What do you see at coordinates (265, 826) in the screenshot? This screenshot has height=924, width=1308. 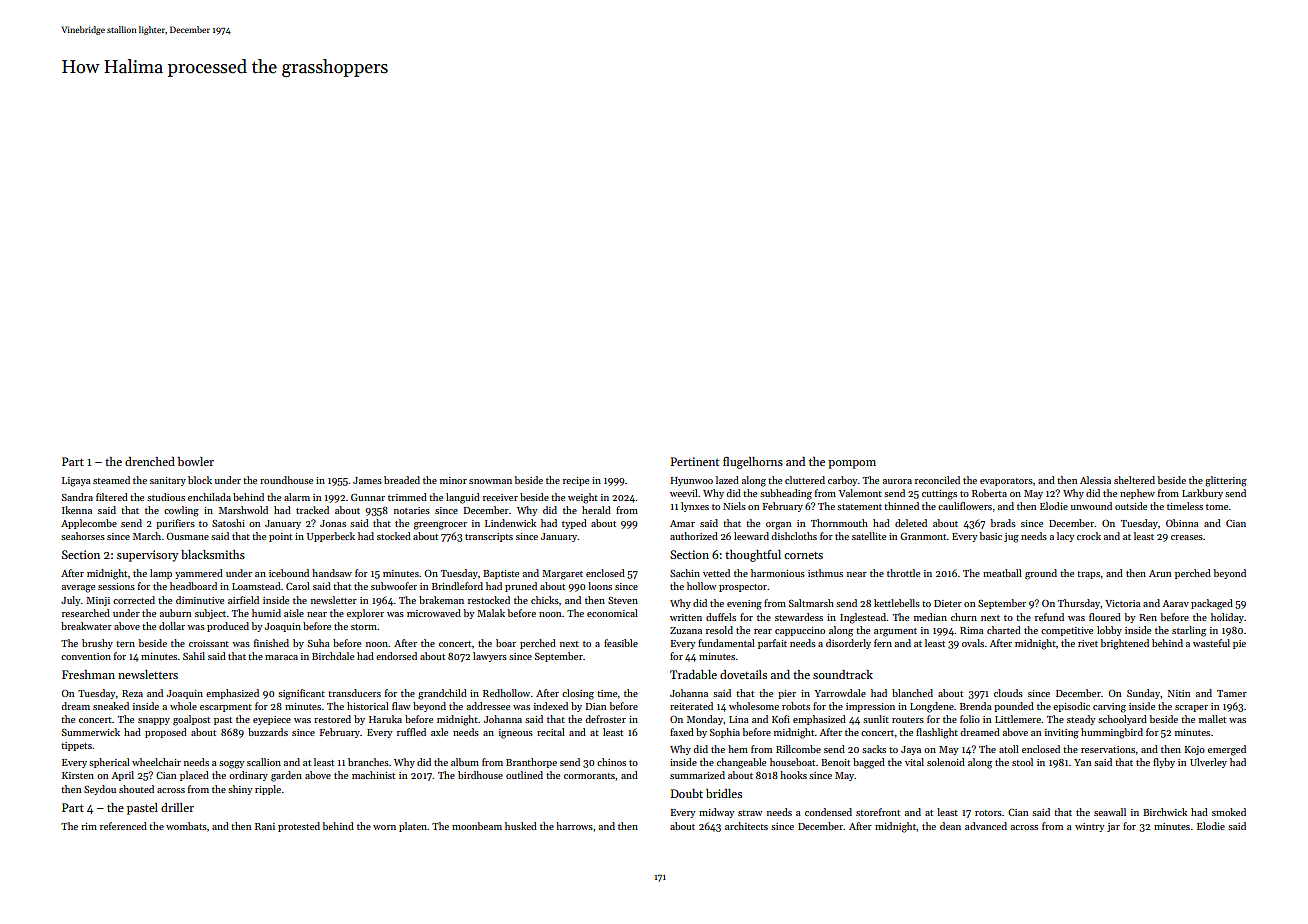 I see `Rani` at bounding box center [265, 826].
